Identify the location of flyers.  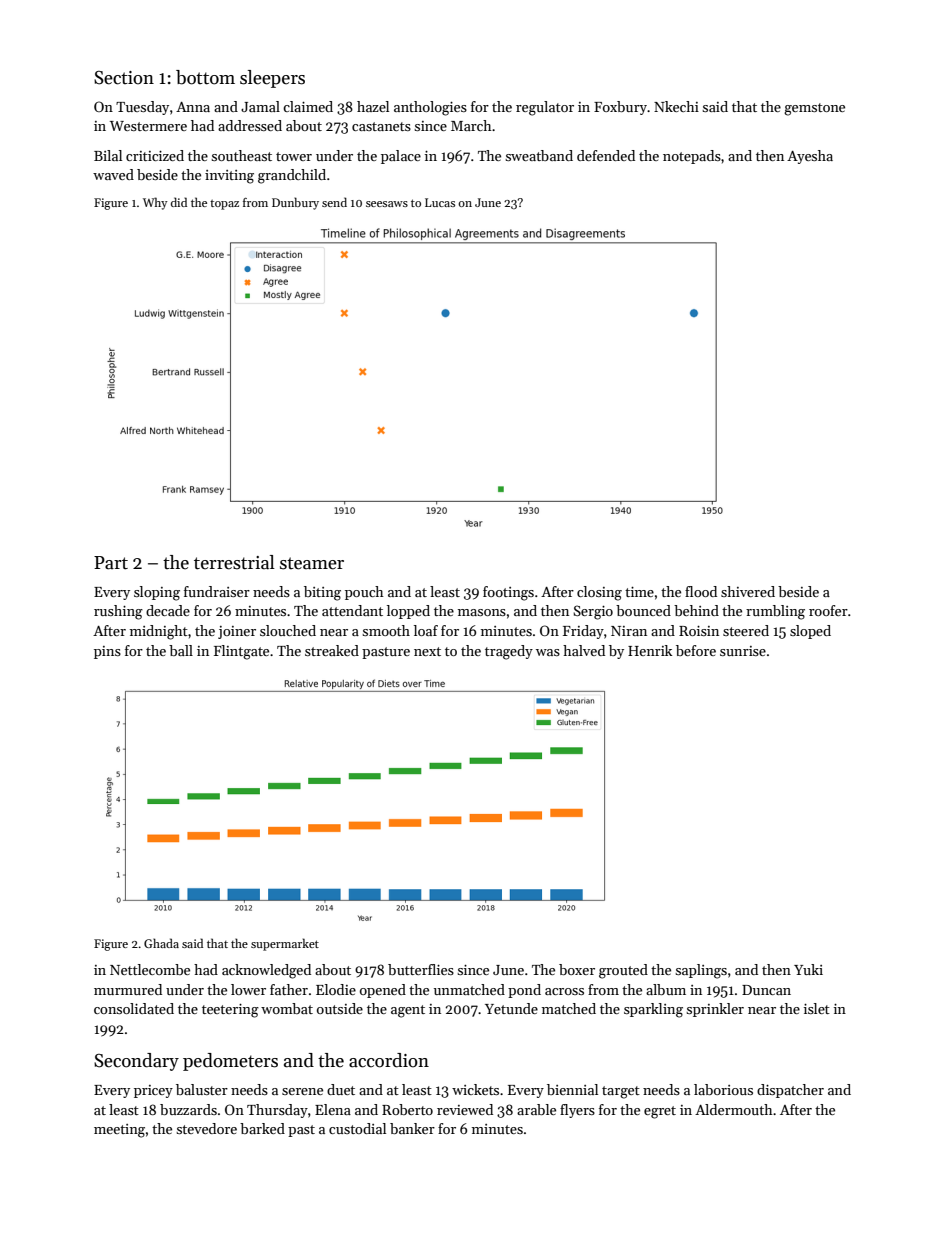
(577, 1111).
